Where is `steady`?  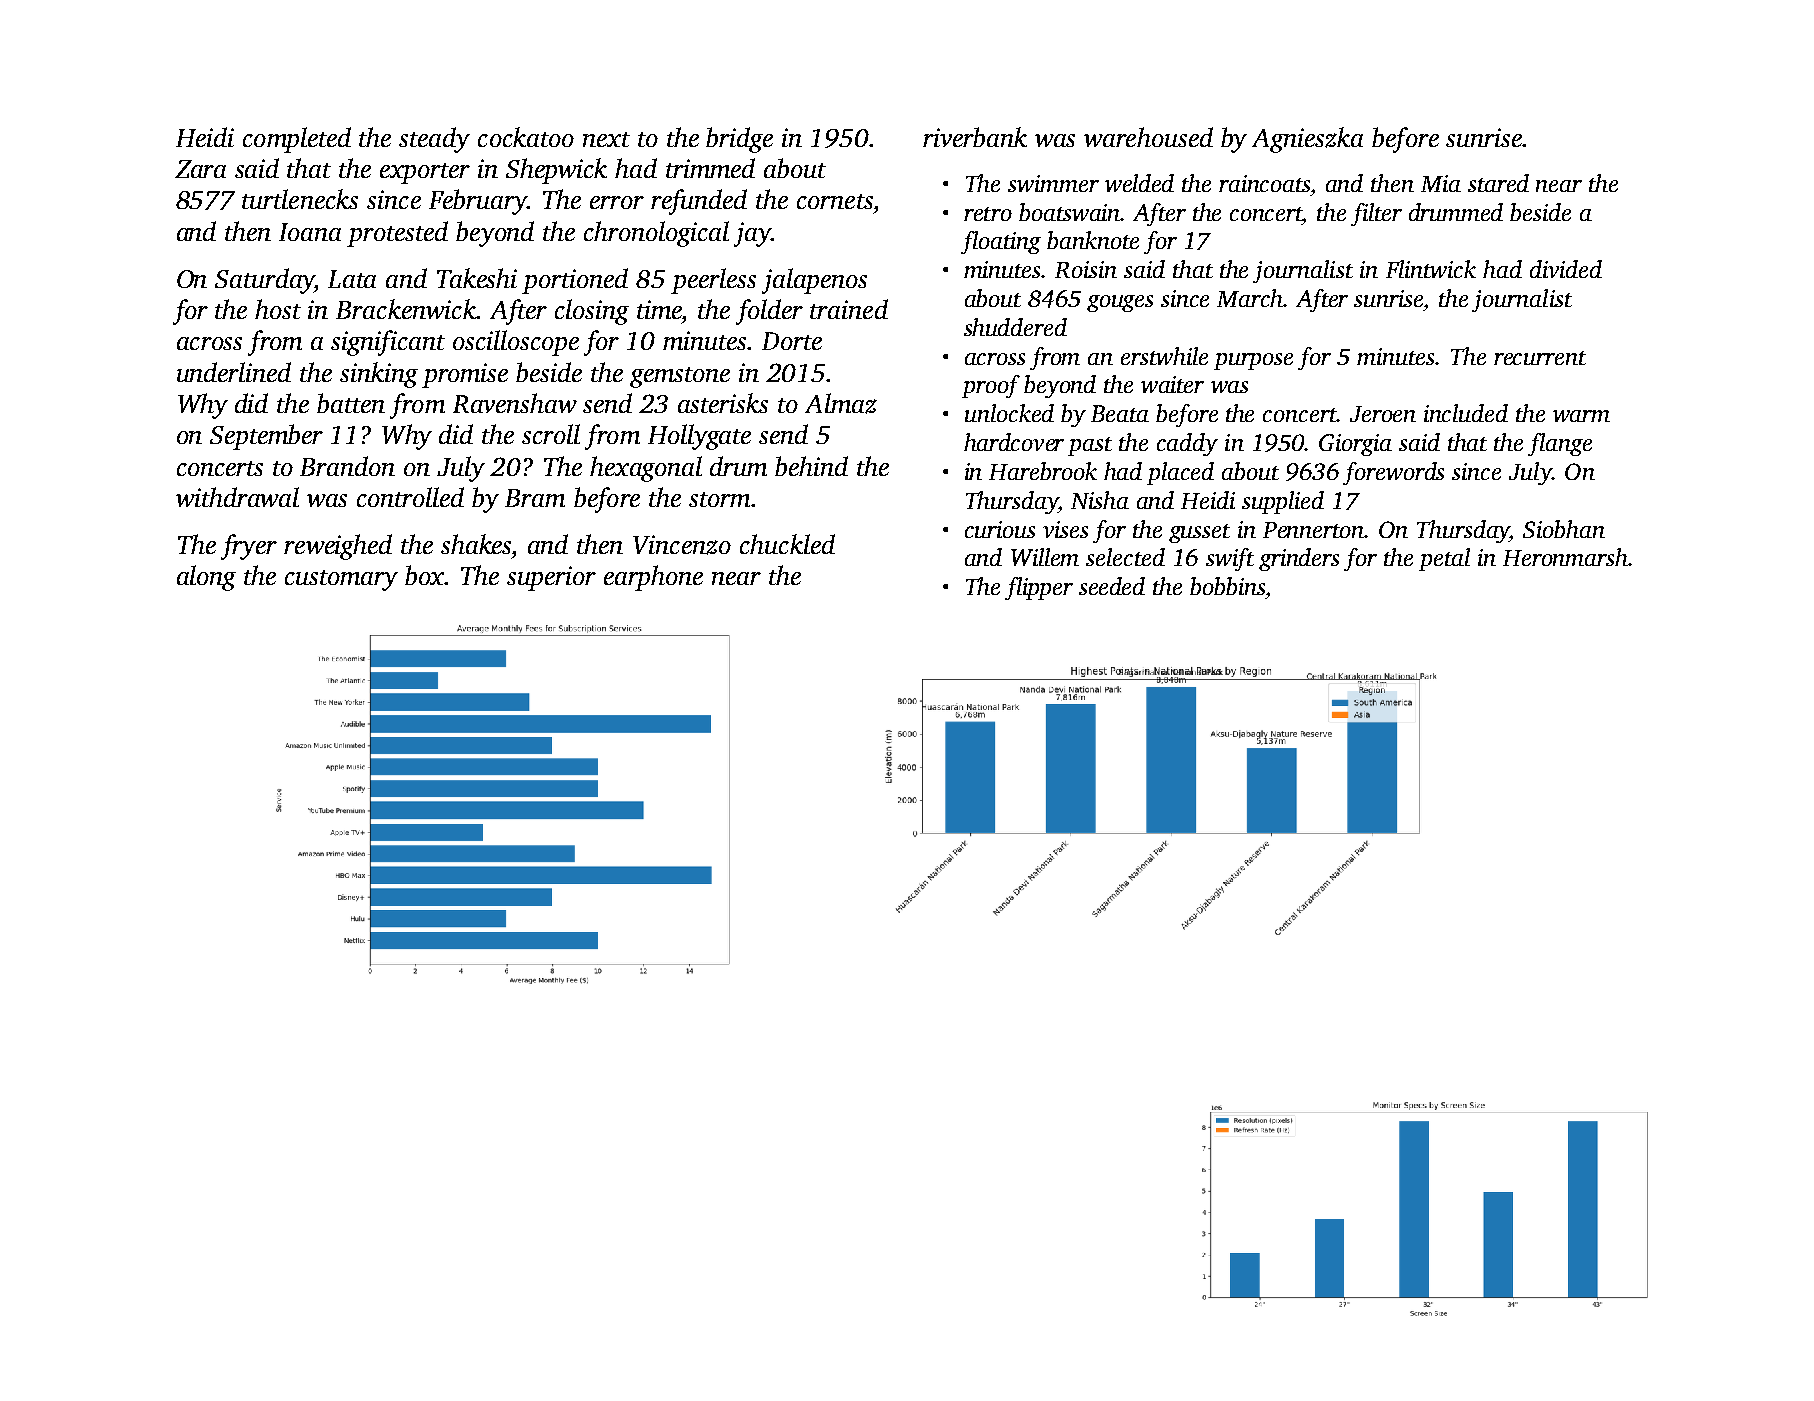 steady is located at coordinates (434, 140).
